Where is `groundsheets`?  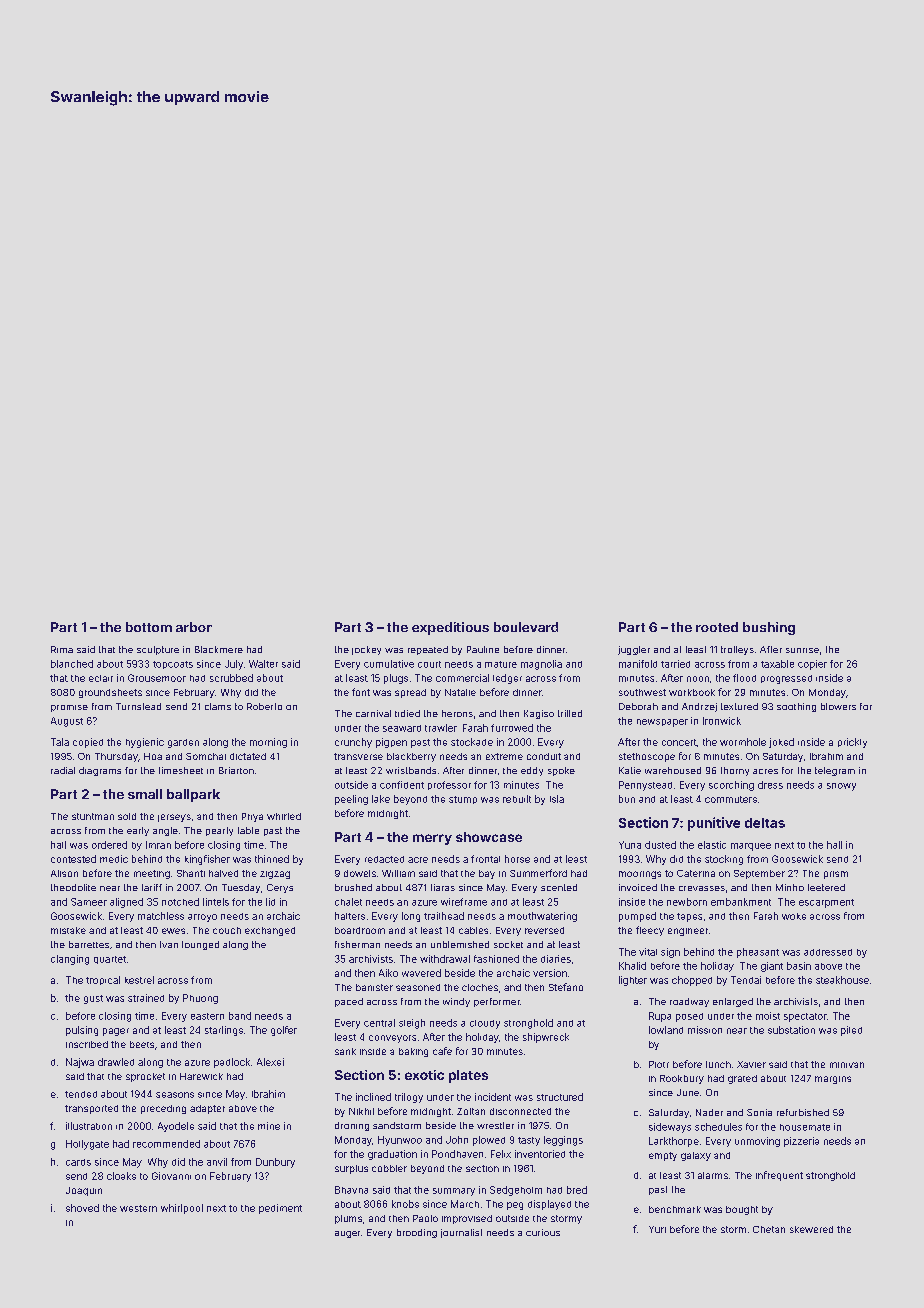 groundsheets is located at coordinates (110, 693).
